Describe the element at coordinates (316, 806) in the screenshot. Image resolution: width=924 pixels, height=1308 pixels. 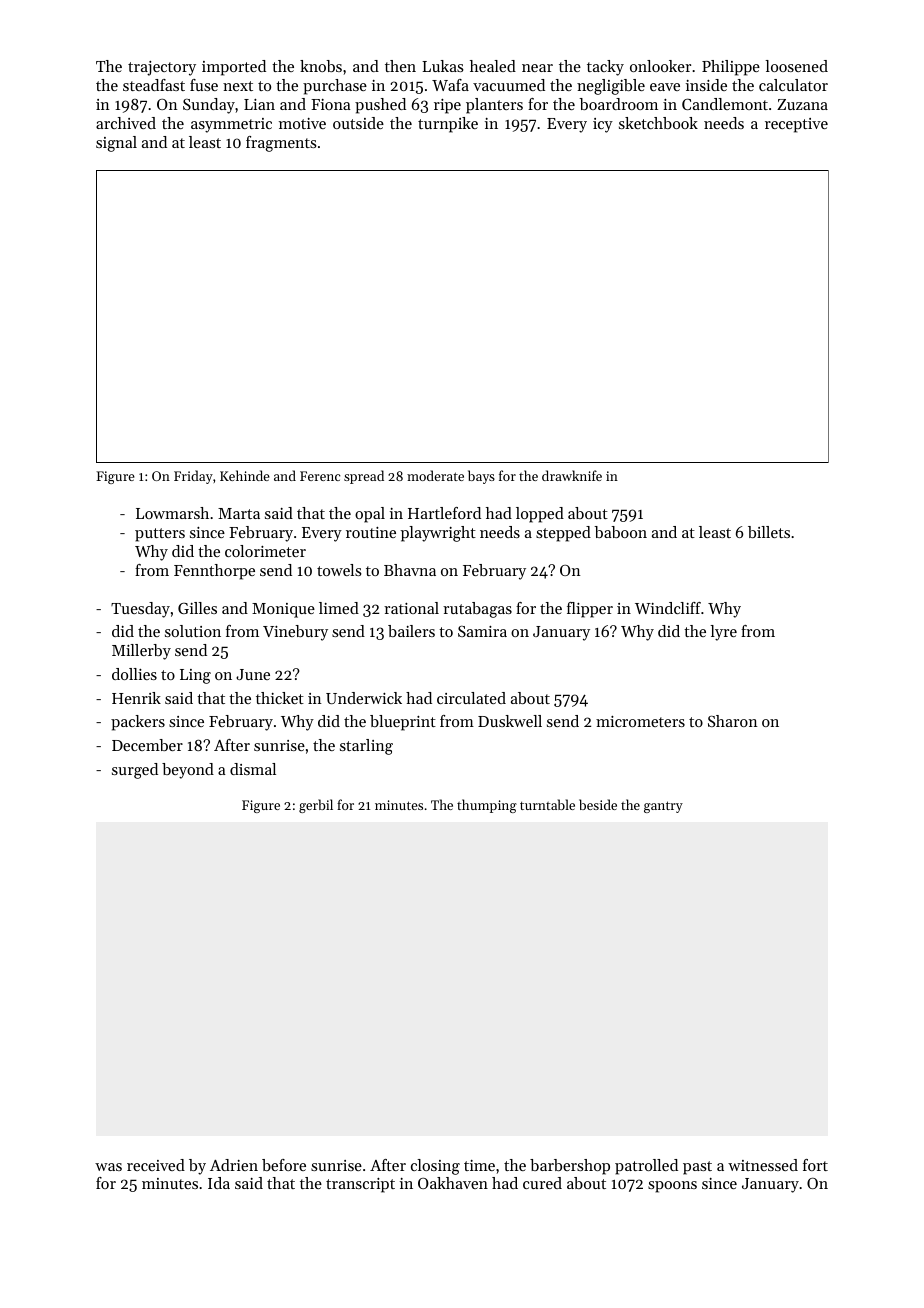
I see `gerbil` at that location.
